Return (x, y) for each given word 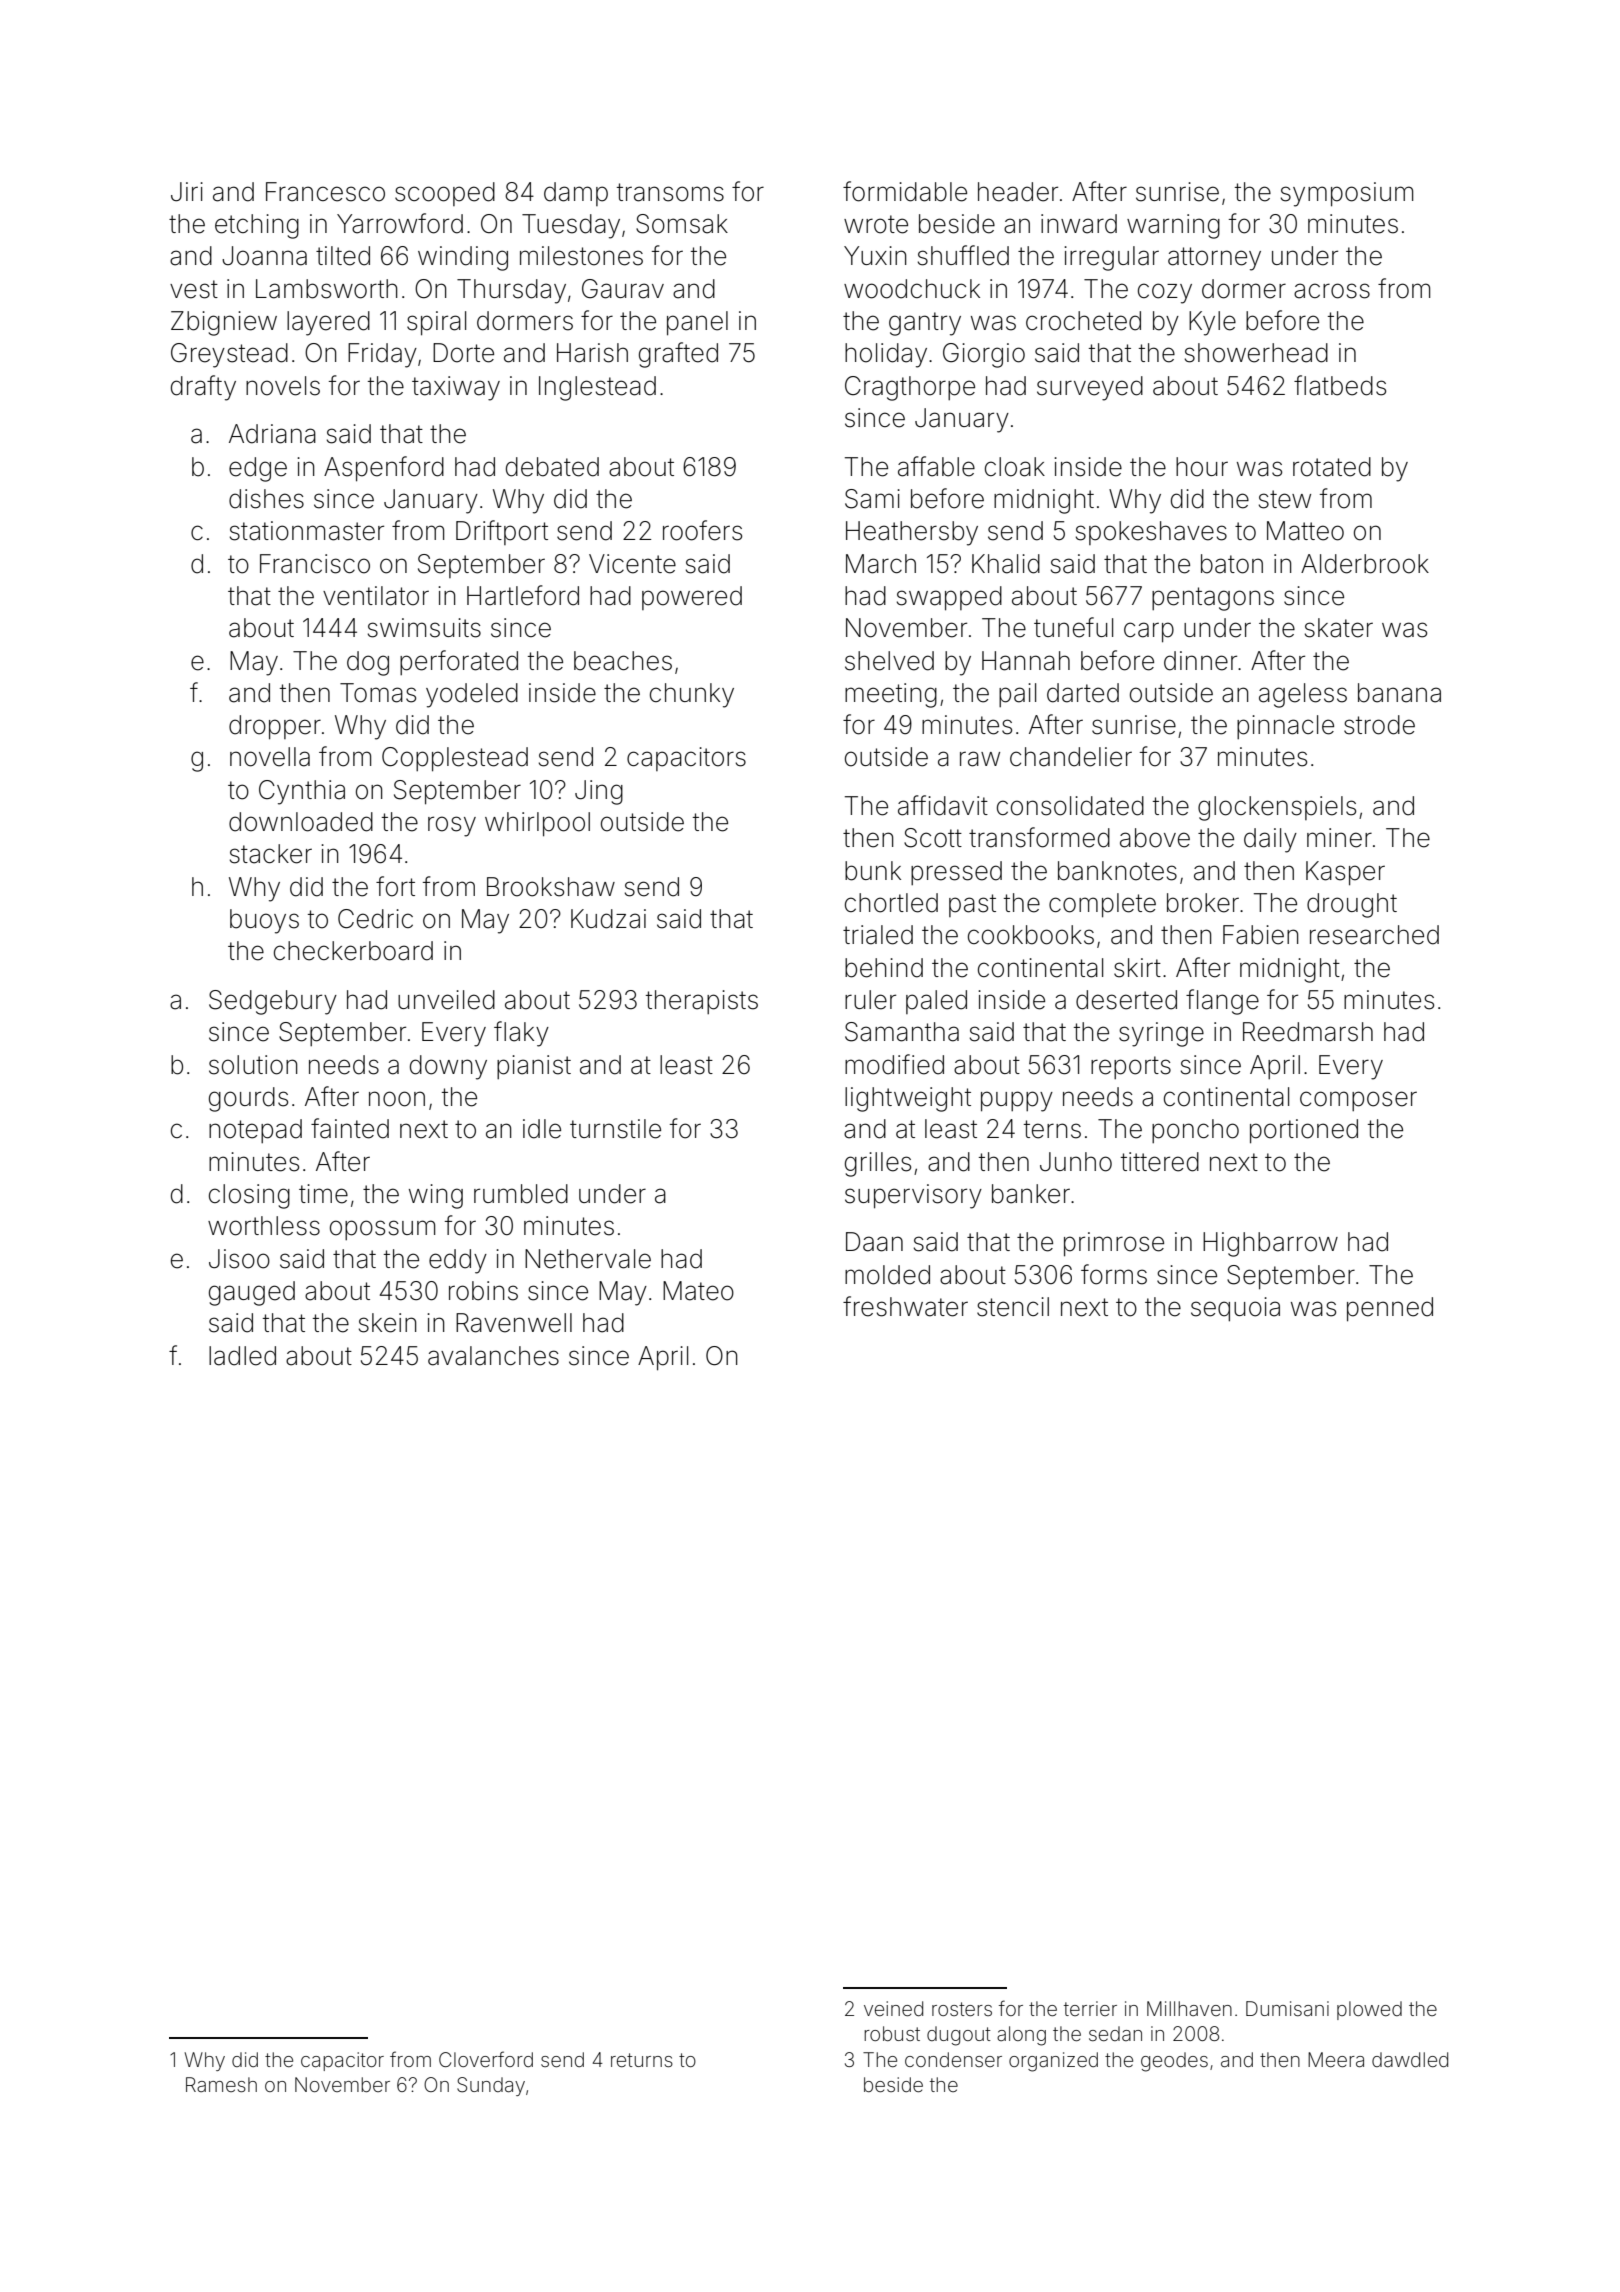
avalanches (493, 1356)
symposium (1347, 194)
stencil (1013, 1307)
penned (1390, 1309)
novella (270, 757)
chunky (692, 695)
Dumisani (1287, 2008)
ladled (242, 1356)
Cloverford (486, 2059)
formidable (905, 191)
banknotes (1117, 871)
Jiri (187, 192)
